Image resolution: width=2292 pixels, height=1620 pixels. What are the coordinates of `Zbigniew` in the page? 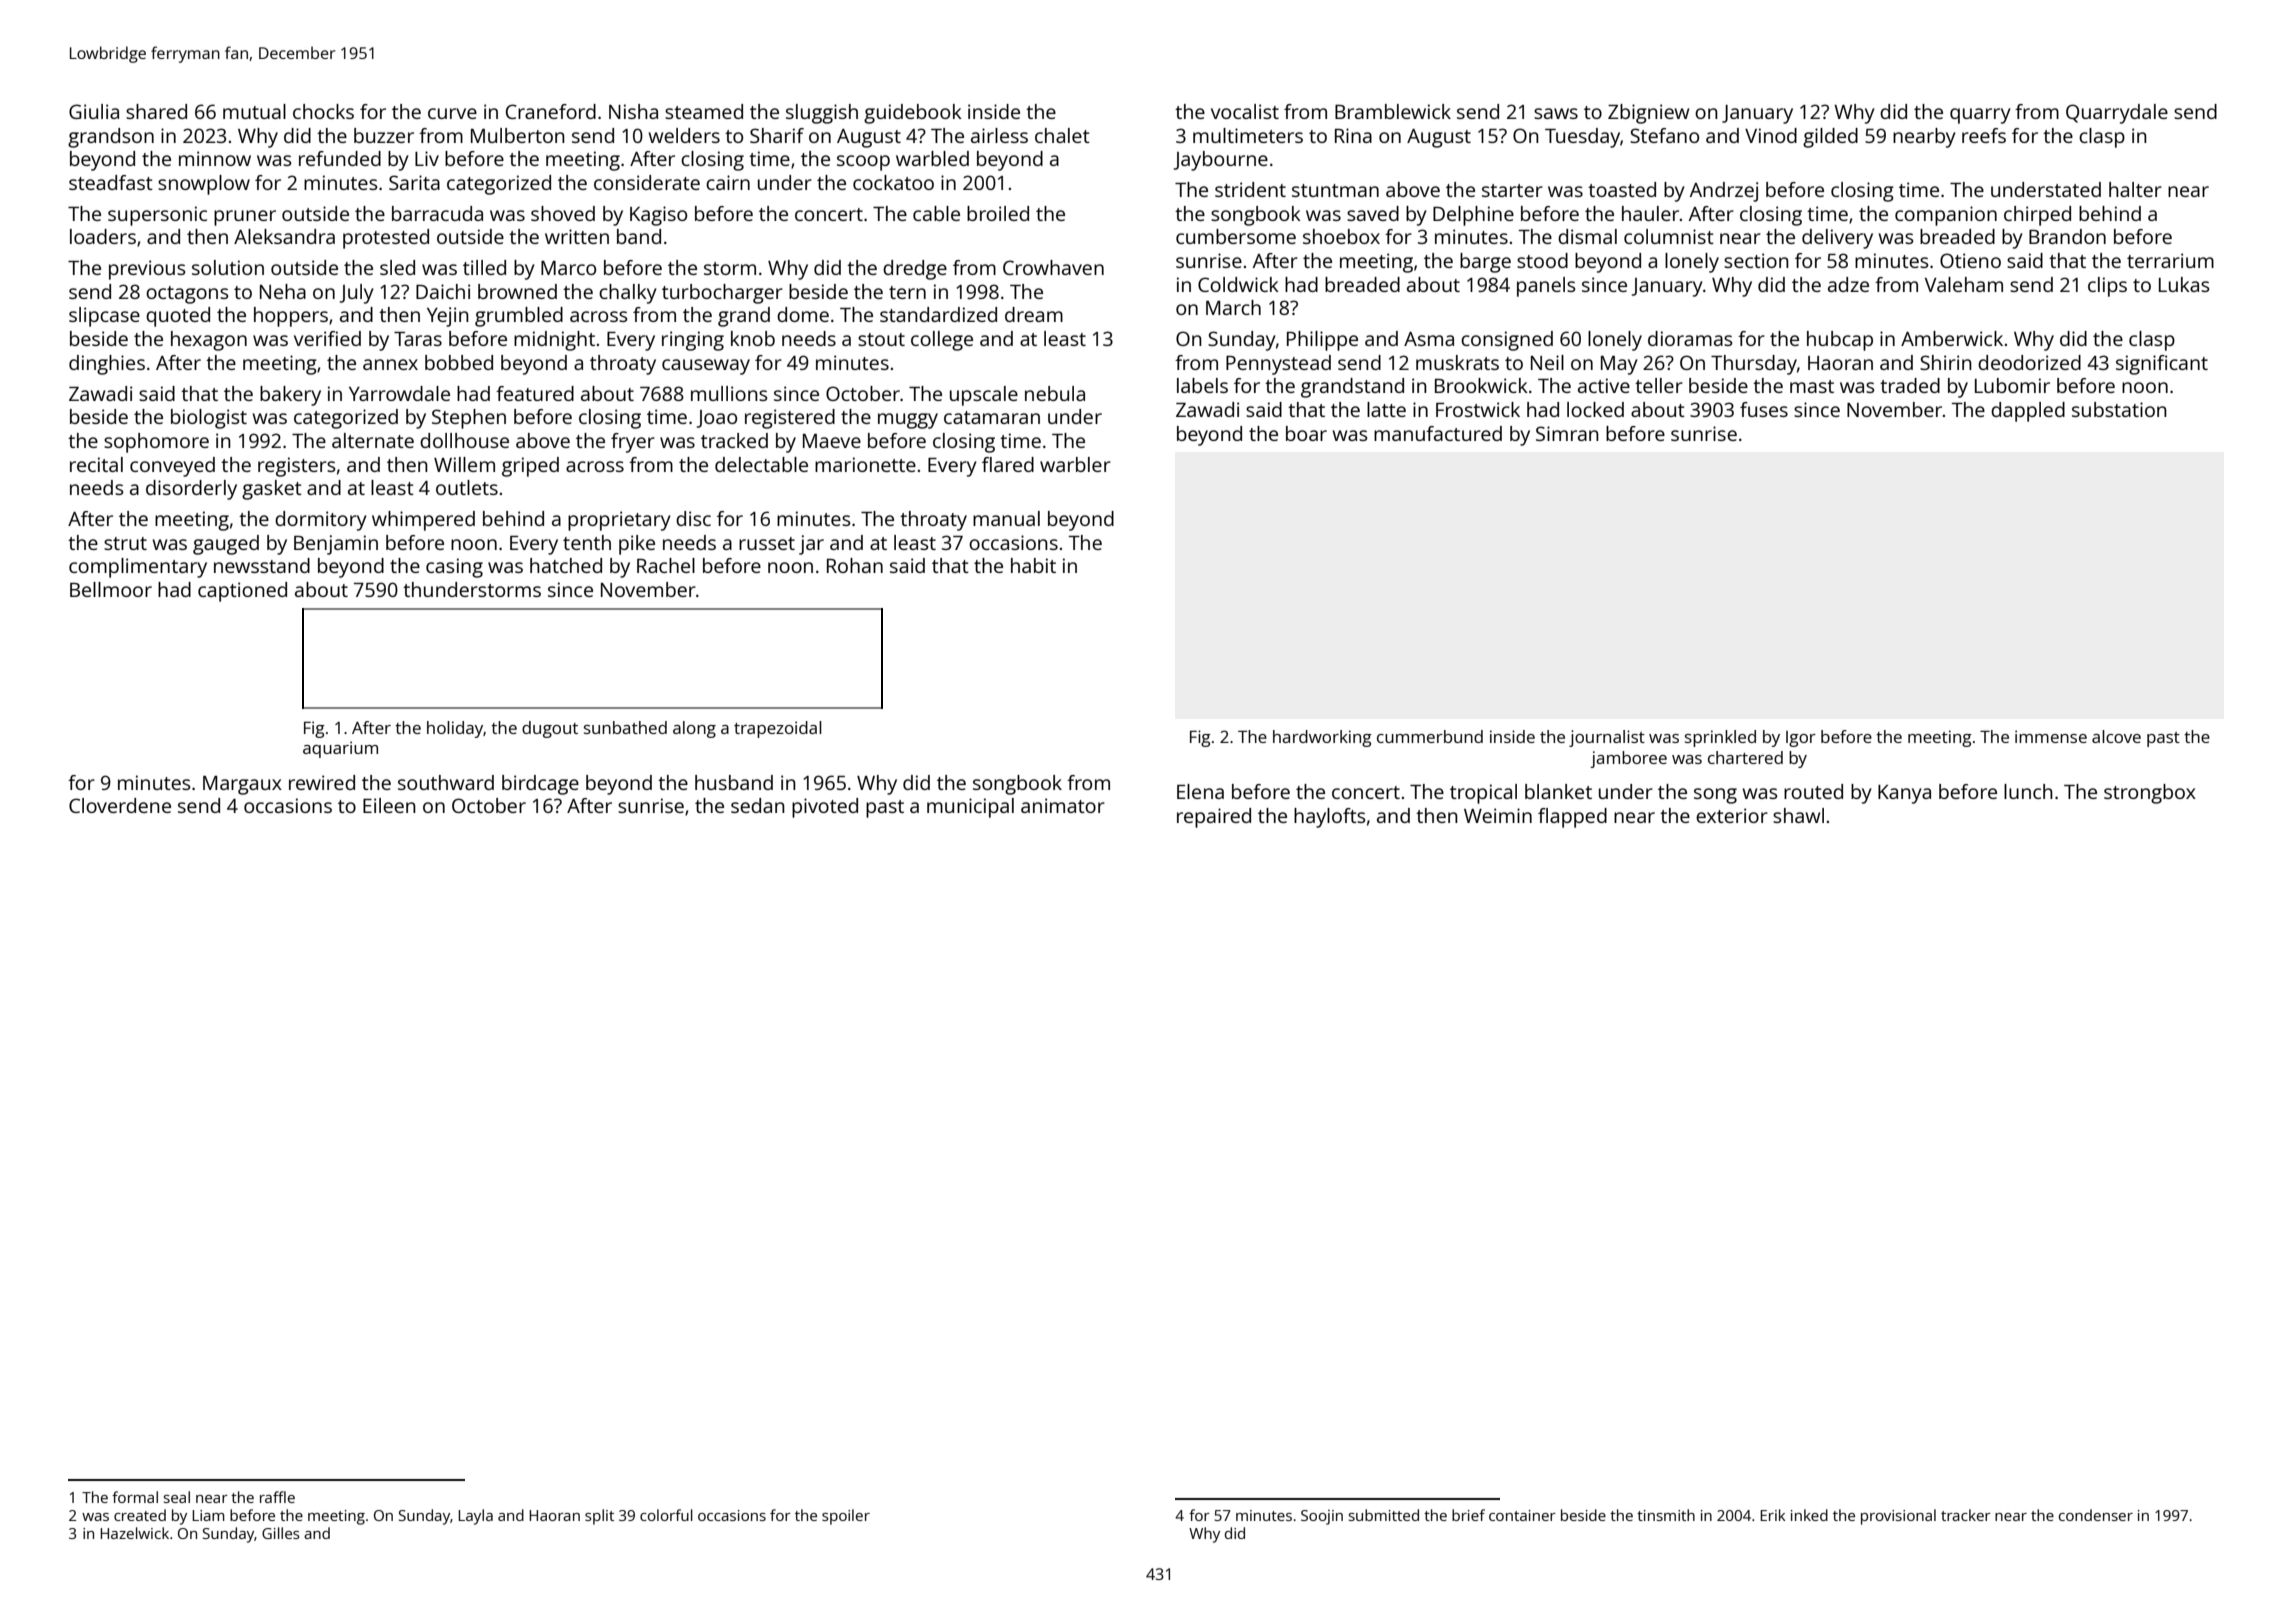 It's located at (1648, 114).
